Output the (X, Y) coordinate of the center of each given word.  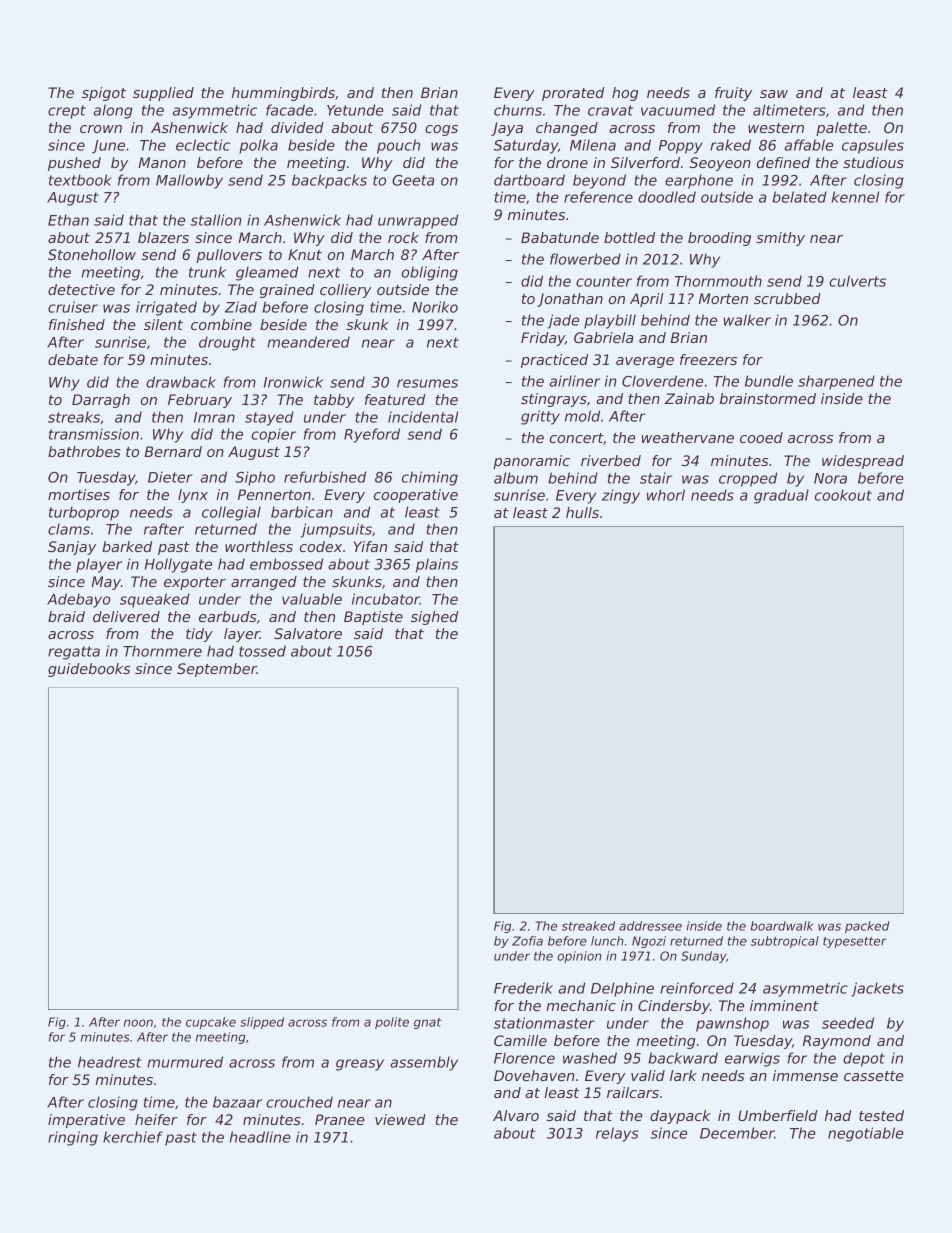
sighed (434, 618)
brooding (719, 239)
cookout (843, 495)
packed (867, 927)
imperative (86, 1121)
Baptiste (373, 618)
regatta (74, 653)
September (217, 670)
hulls (582, 512)
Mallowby (189, 181)
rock (403, 237)
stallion (216, 220)
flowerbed (585, 259)
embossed (286, 564)
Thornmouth (718, 281)
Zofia (527, 941)
